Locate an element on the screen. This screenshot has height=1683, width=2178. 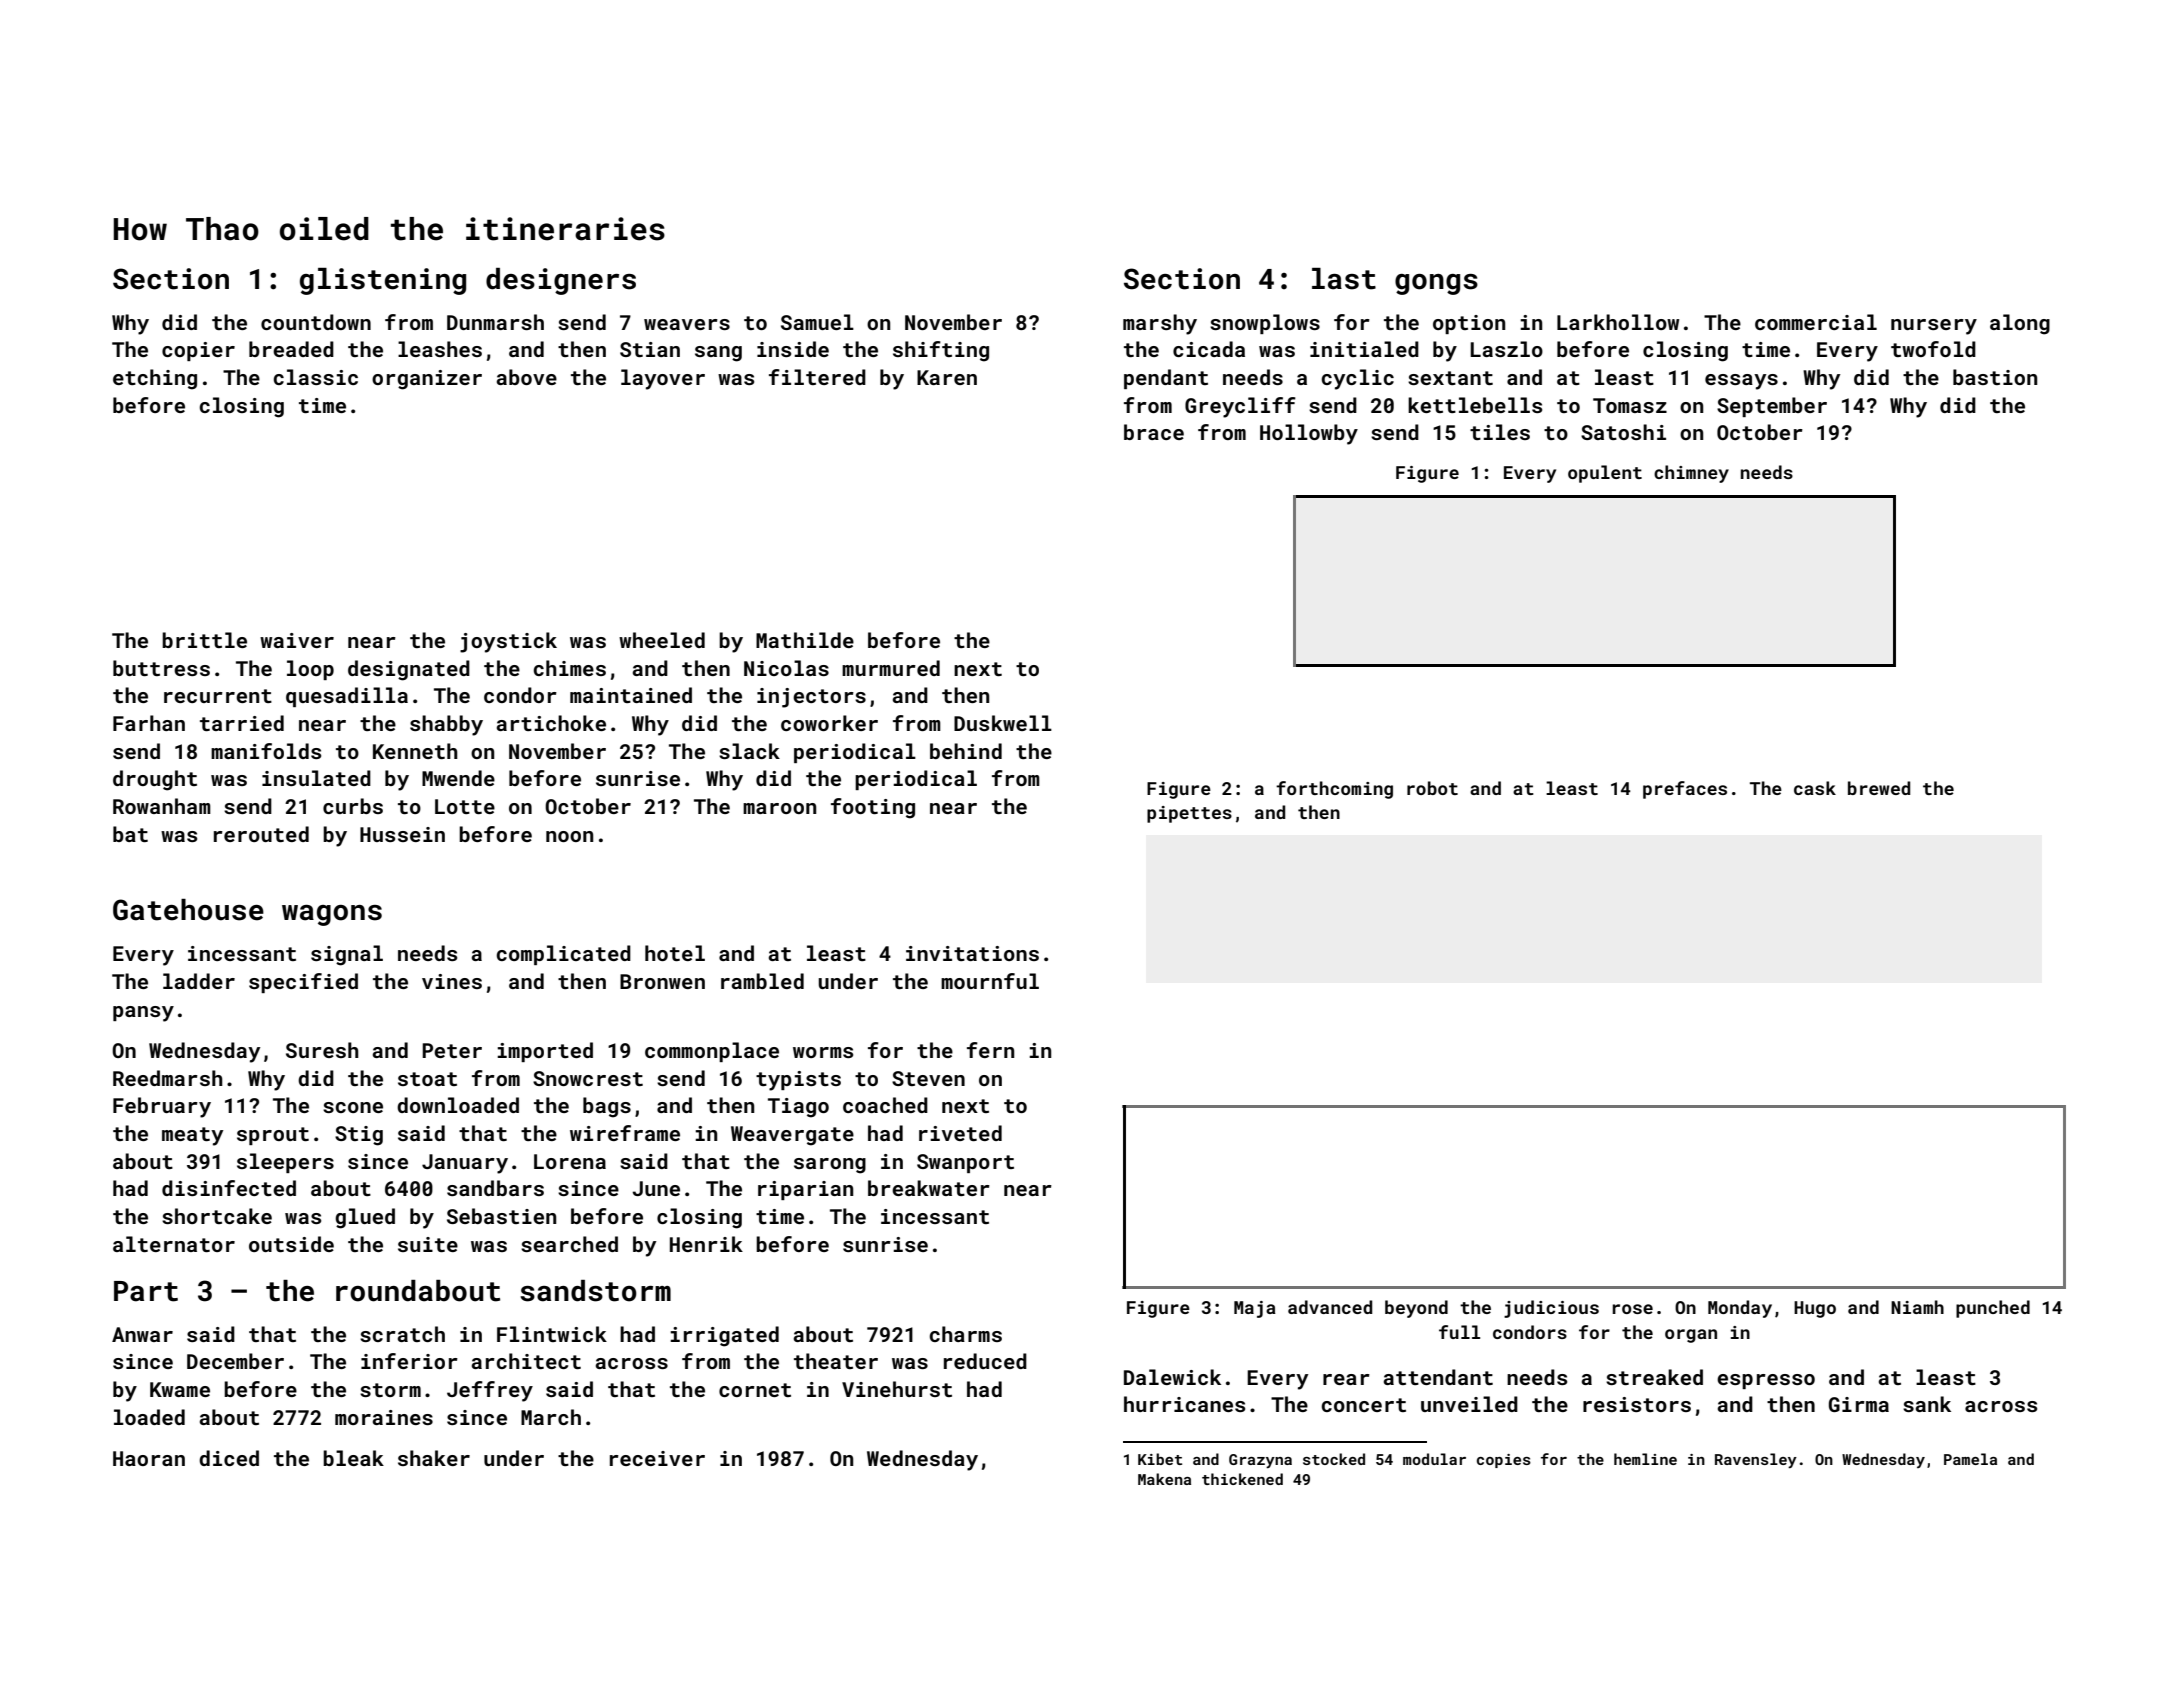
cicada is located at coordinates (1209, 349).
